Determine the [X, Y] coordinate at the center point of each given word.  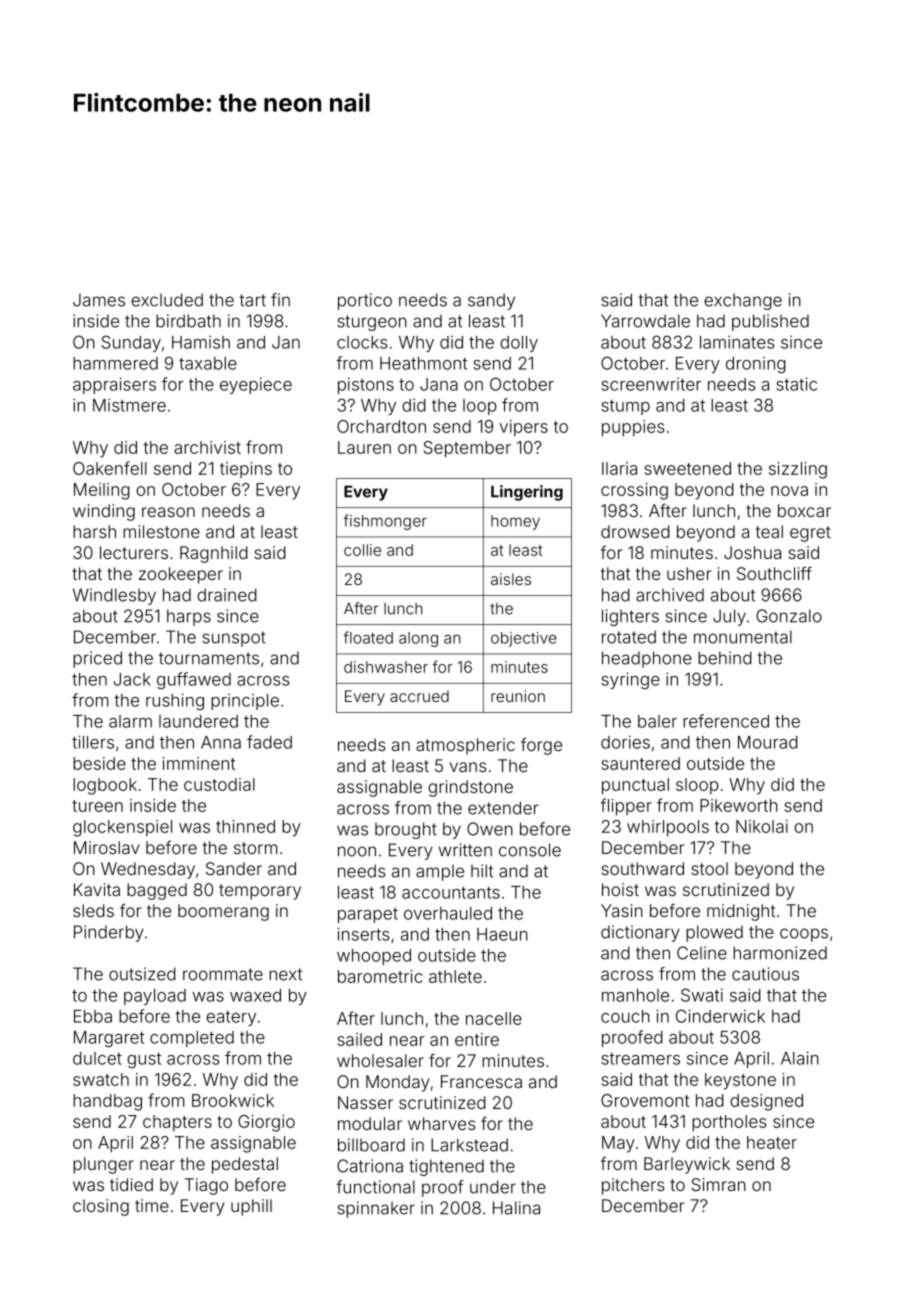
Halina [516, 1208]
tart [252, 300]
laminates [737, 342]
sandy [491, 301]
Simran [718, 1184]
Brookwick [233, 1100]
